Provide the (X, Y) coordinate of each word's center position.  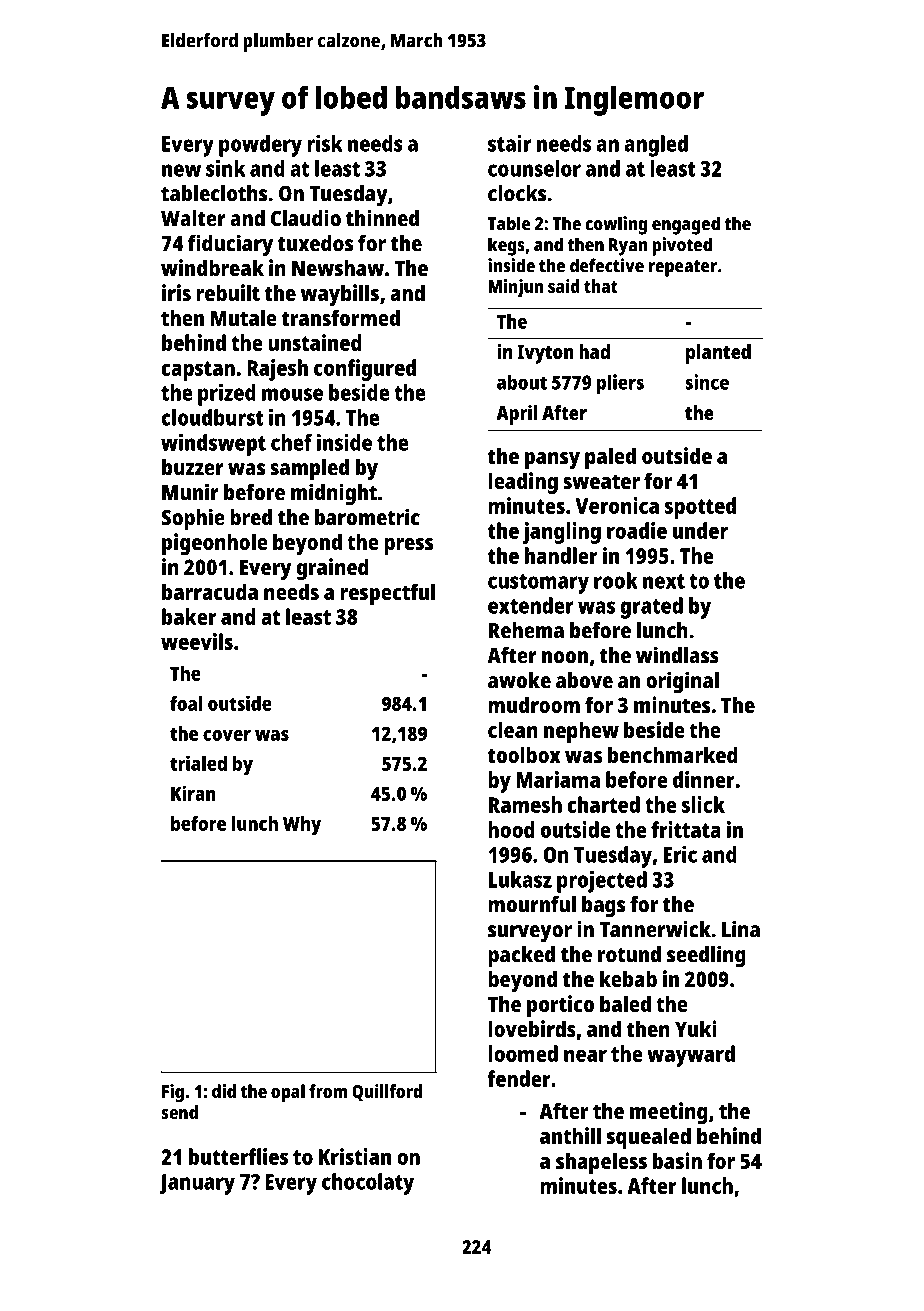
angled (656, 146)
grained (333, 569)
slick (703, 804)
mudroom (534, 704)
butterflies (238, 1156)
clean (513, 729)
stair (509, 143)
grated (652, 608)
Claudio (306, 218)
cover (227, 735)
